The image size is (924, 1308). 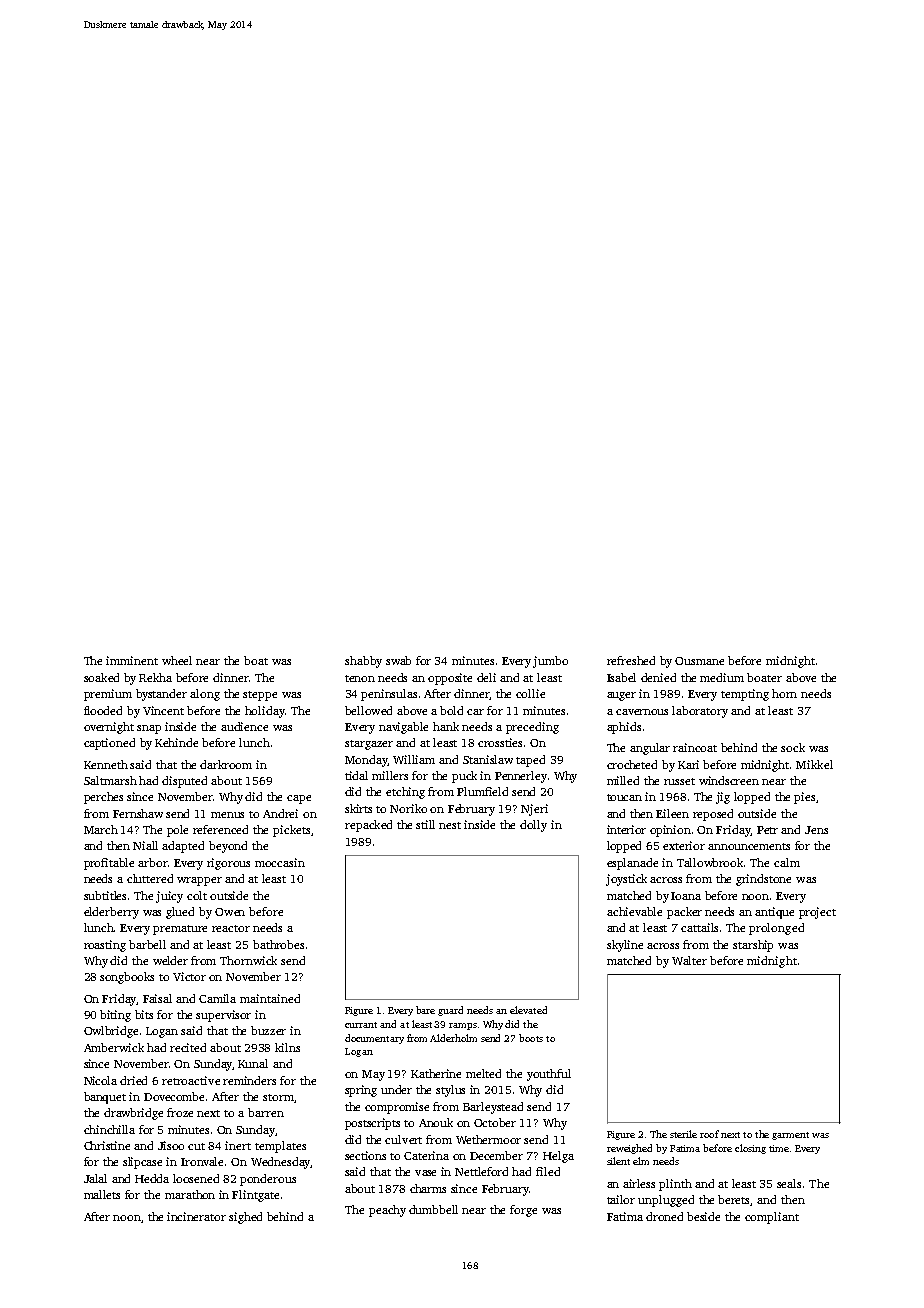 What do you see at coordinates (152, 1178) in the document?
I see `Hedda` at bounding box center [152, 1178].
